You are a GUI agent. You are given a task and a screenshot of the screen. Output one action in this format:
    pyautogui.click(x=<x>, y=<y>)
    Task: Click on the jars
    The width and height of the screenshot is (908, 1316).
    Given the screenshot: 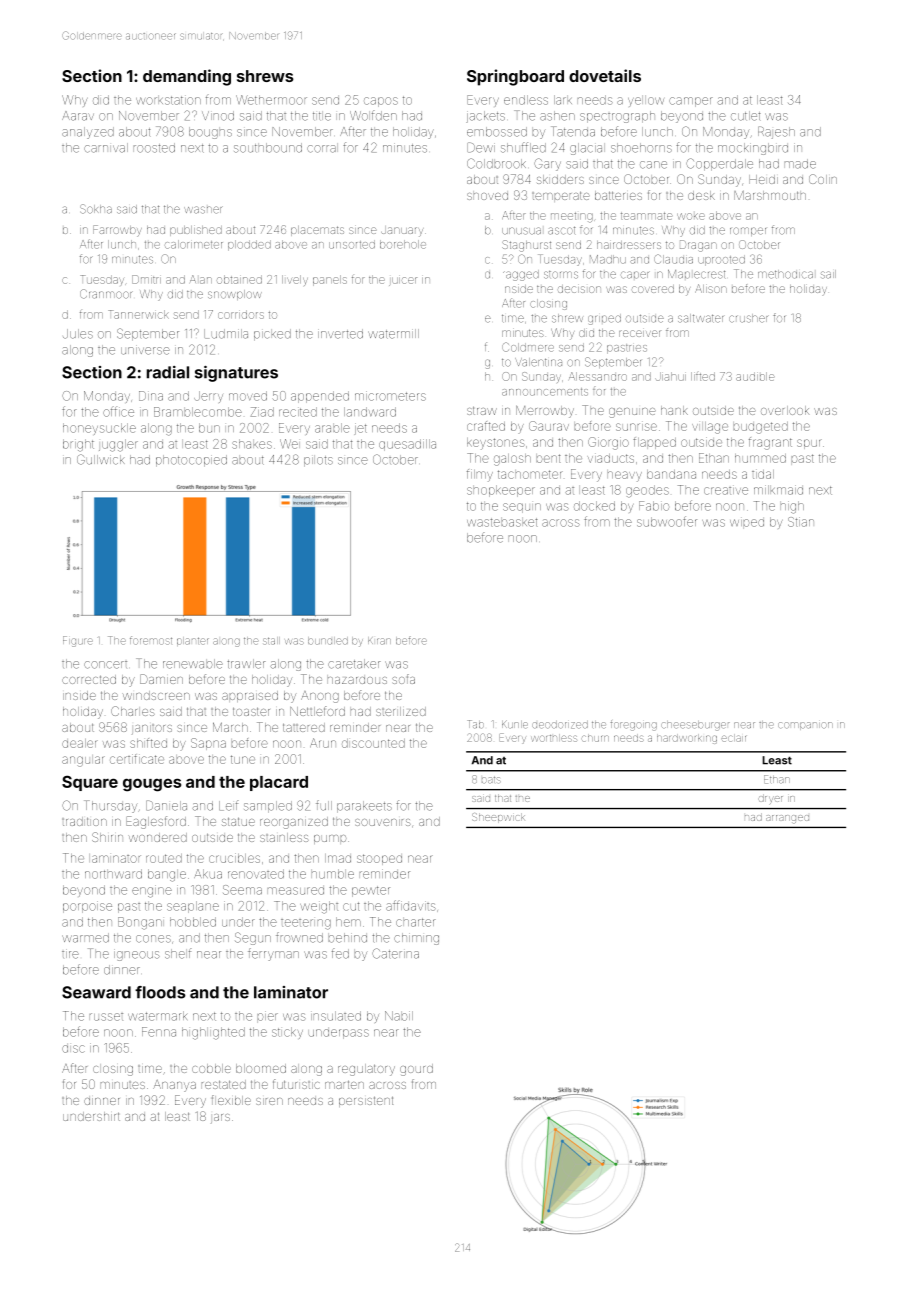 What is the action you would take?
    pyautogui.click(x=220, y=1118)
